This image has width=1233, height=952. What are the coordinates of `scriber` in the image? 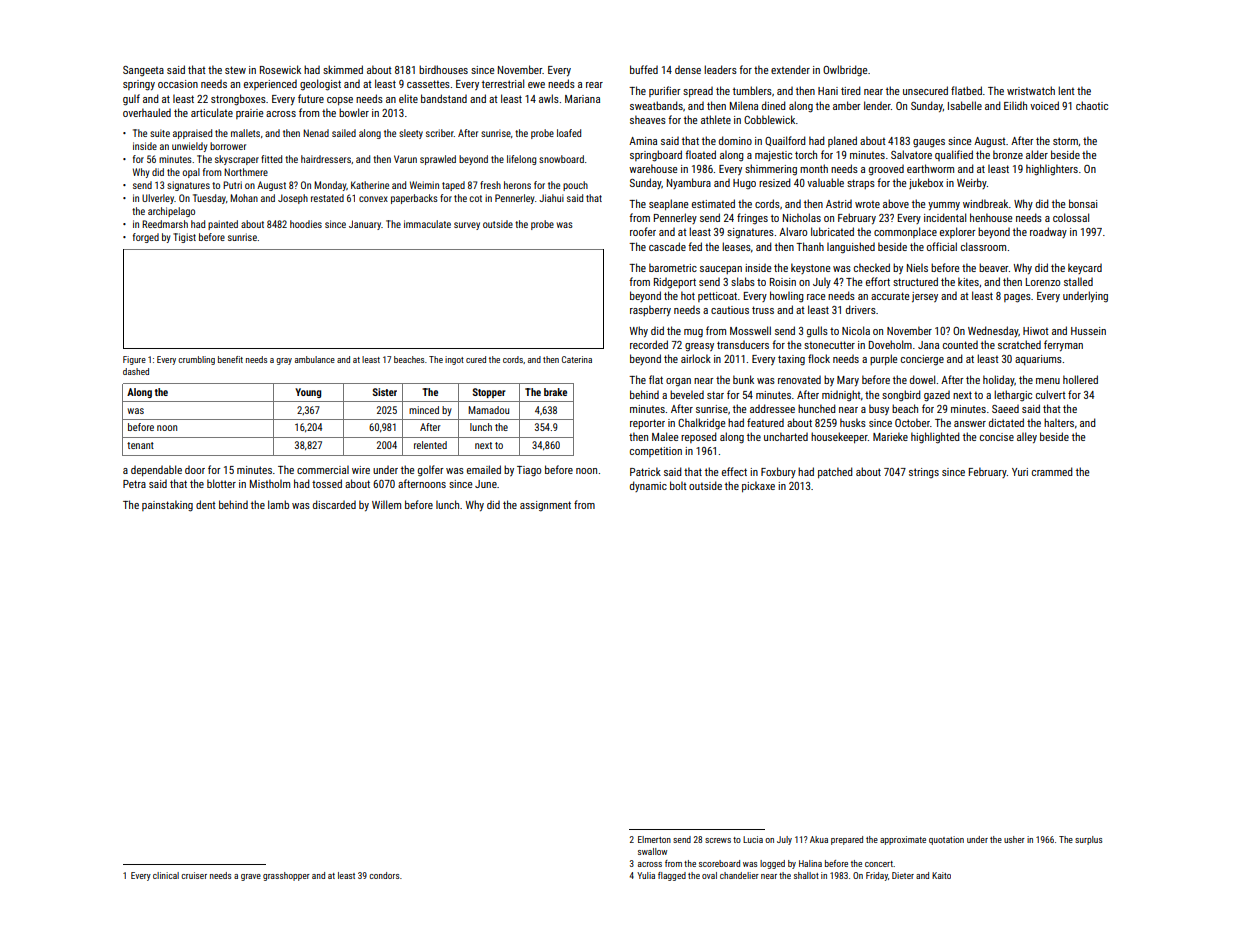 It's located at (440, 133).
